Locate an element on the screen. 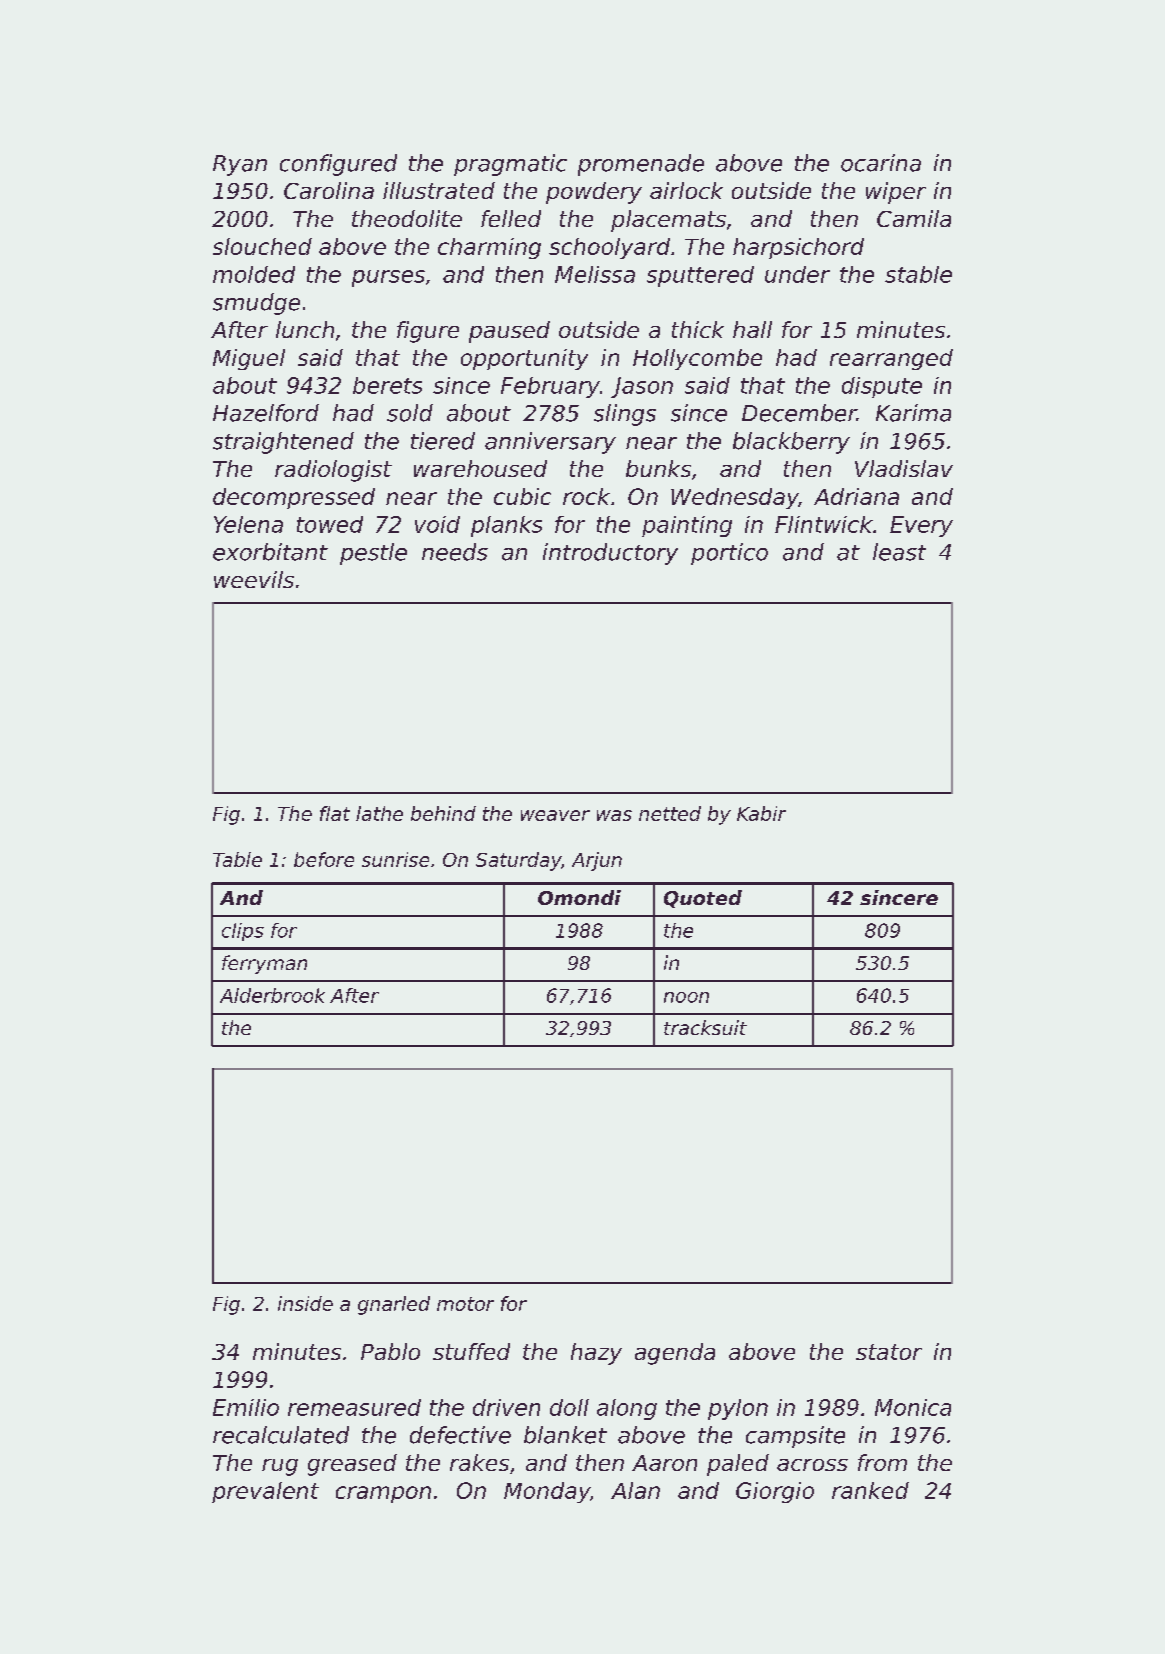 The width and height of the screenshot is (1165, 1654). Omondi is located at coordinates (579, 897).
